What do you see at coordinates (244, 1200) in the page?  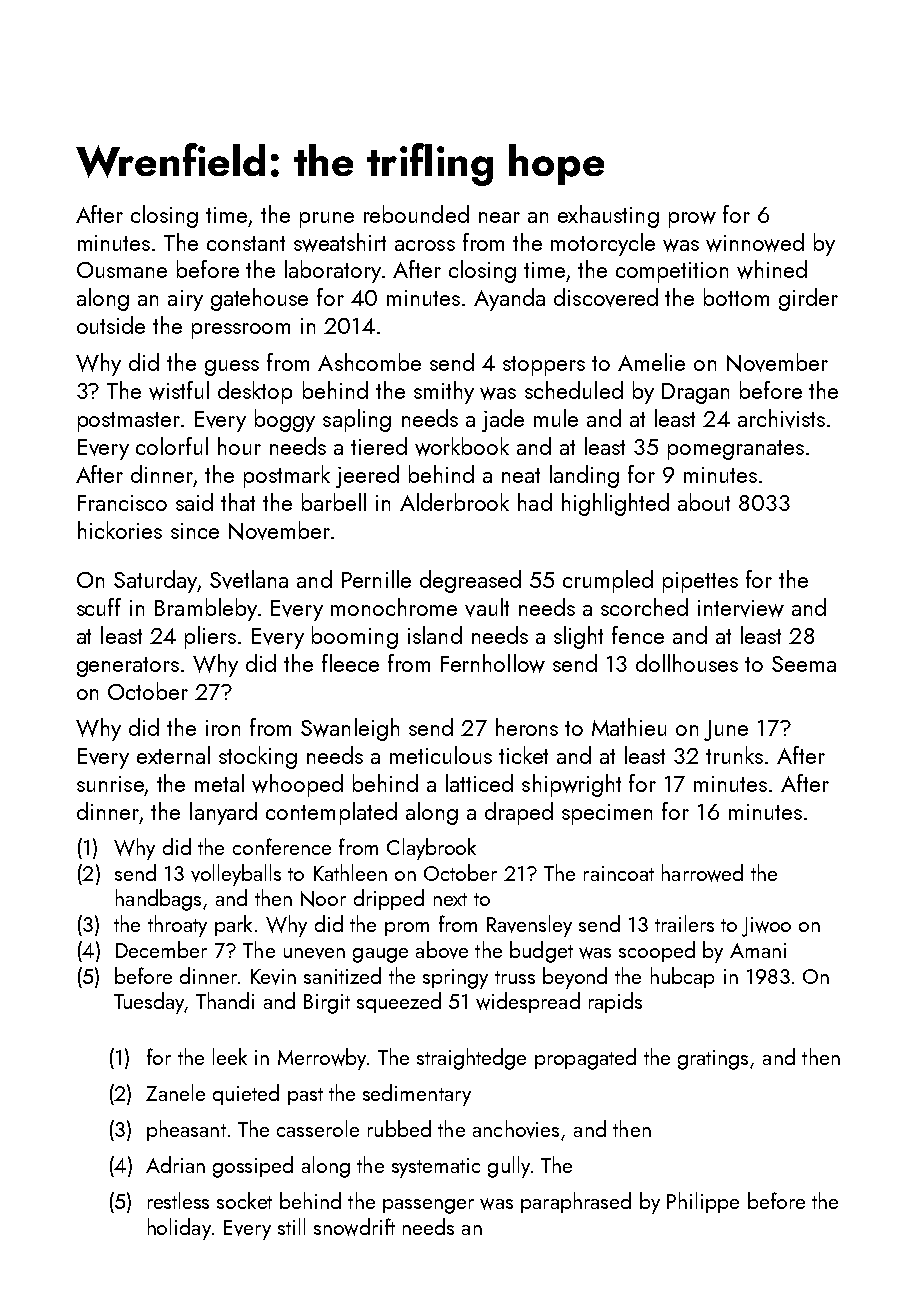 I see `socket` at bounding box center [244, 1200].
